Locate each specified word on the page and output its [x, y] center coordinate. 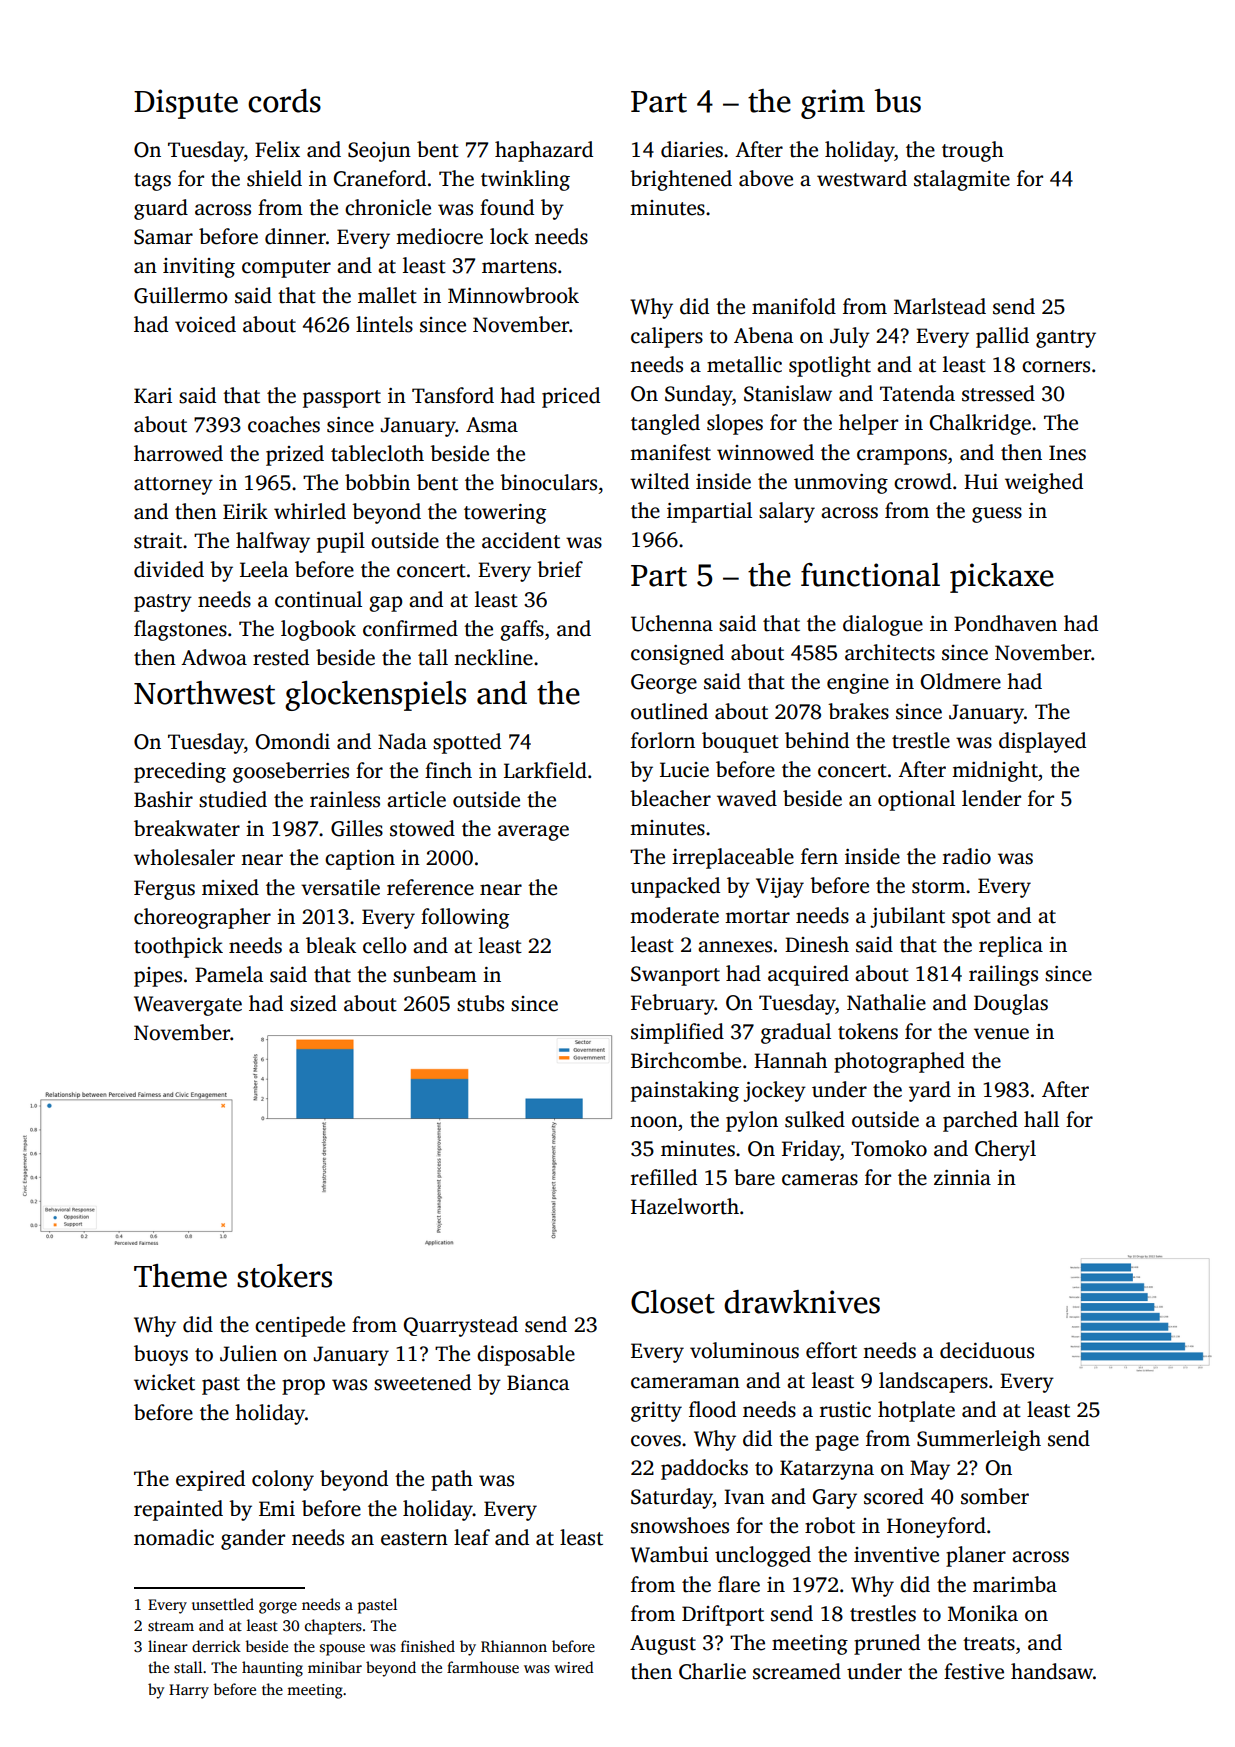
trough [973, 151]
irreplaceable [733, 858]
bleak [331, 945]
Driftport [723, 1615]
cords [284, 101]
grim [833, 104]
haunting [272, 1669]
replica [1011, 946]
